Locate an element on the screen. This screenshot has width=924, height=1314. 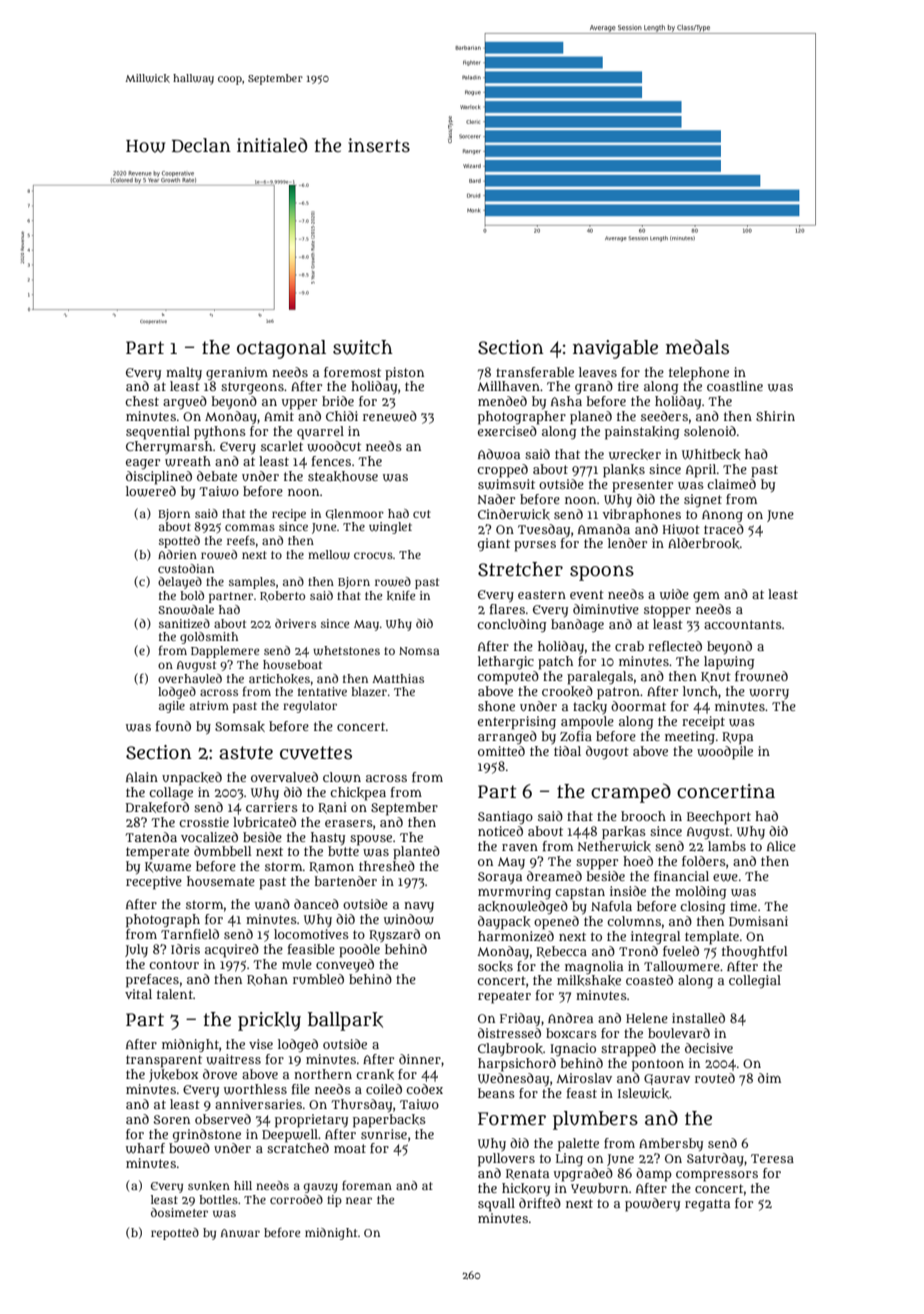
wand is located at coordinates (272, 904).
